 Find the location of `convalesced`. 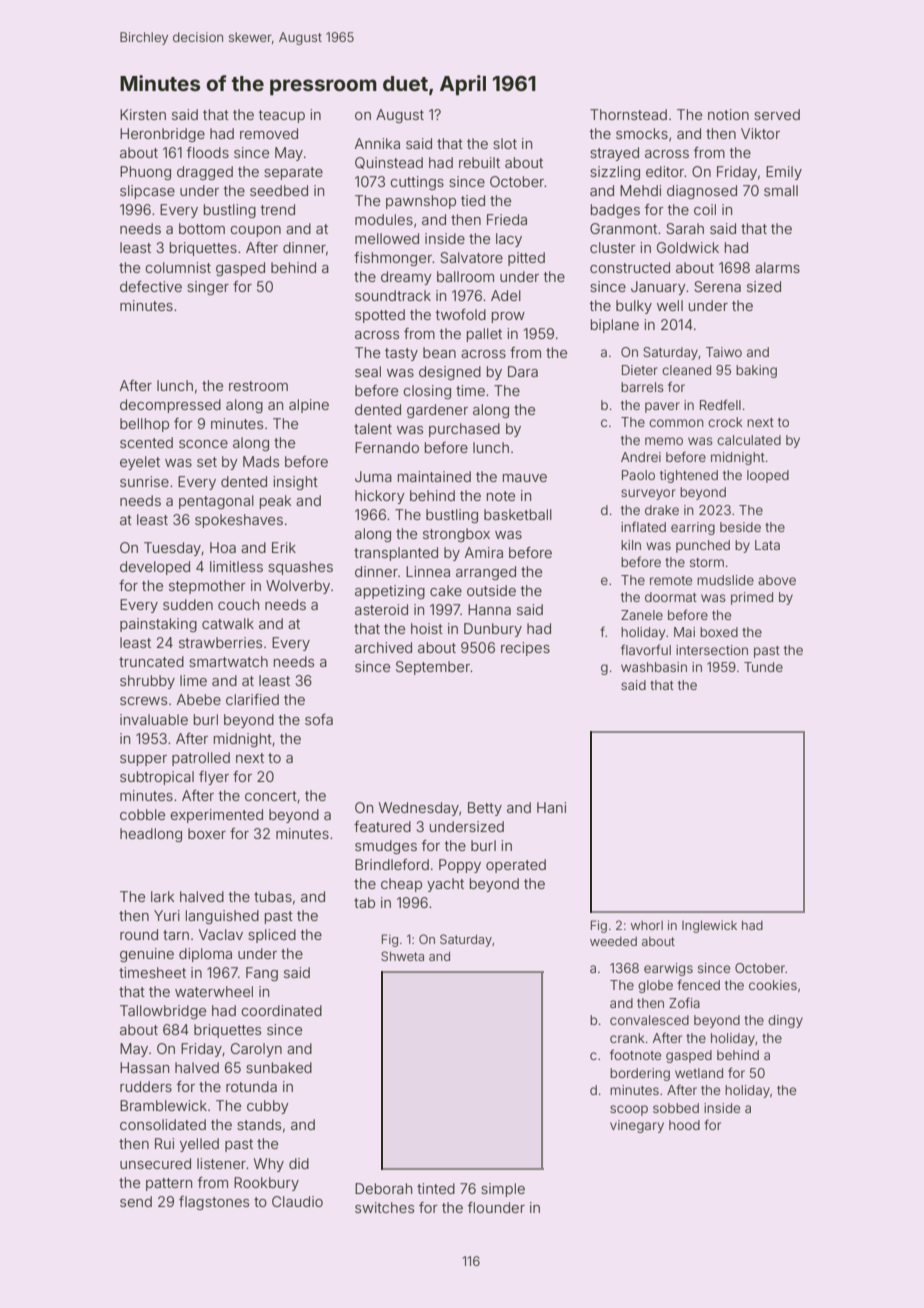

convalesced is located at coordinates (649, 1020).
